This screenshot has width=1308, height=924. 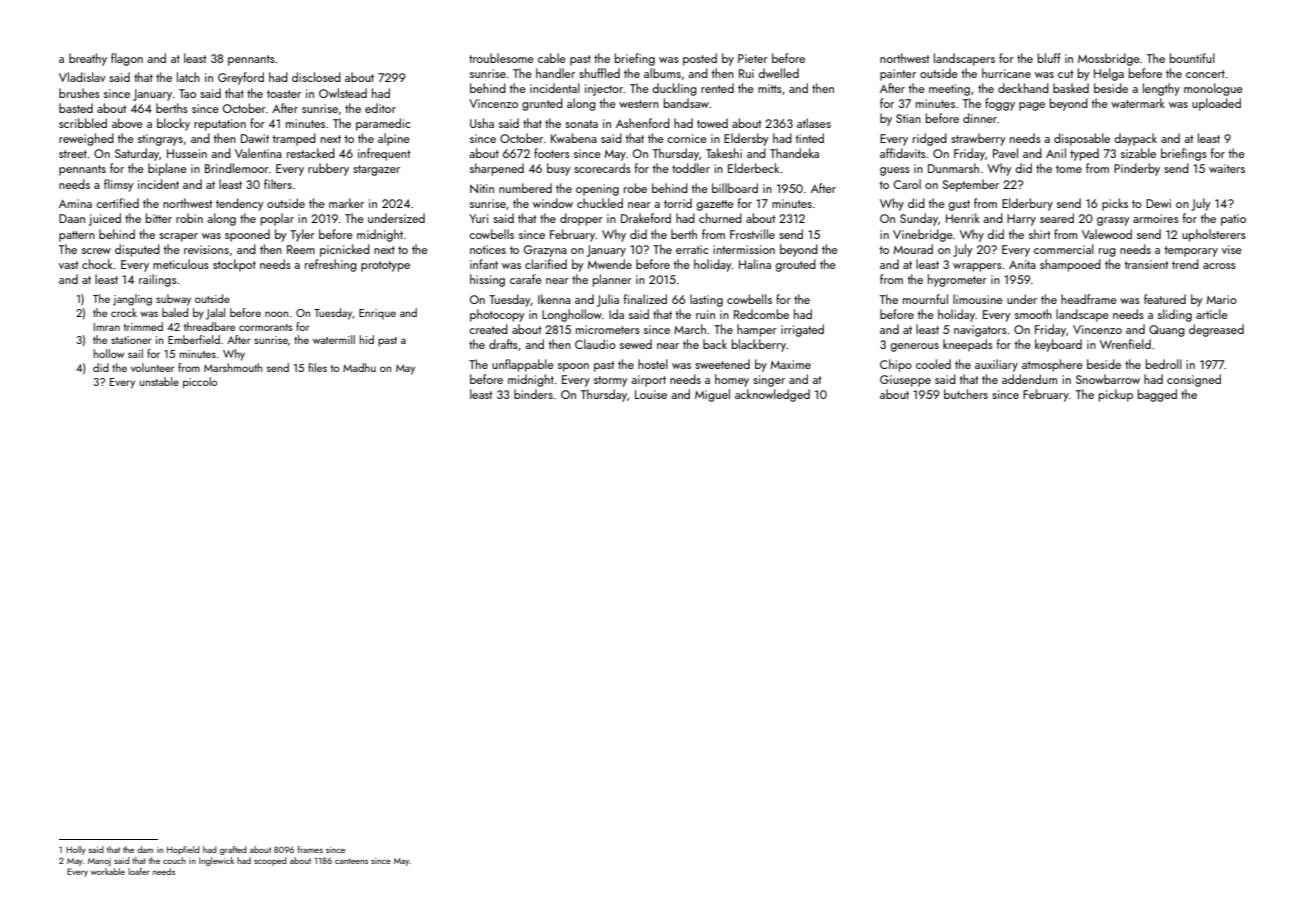 I want to click on pickup, so click(x=1116, y=395).
